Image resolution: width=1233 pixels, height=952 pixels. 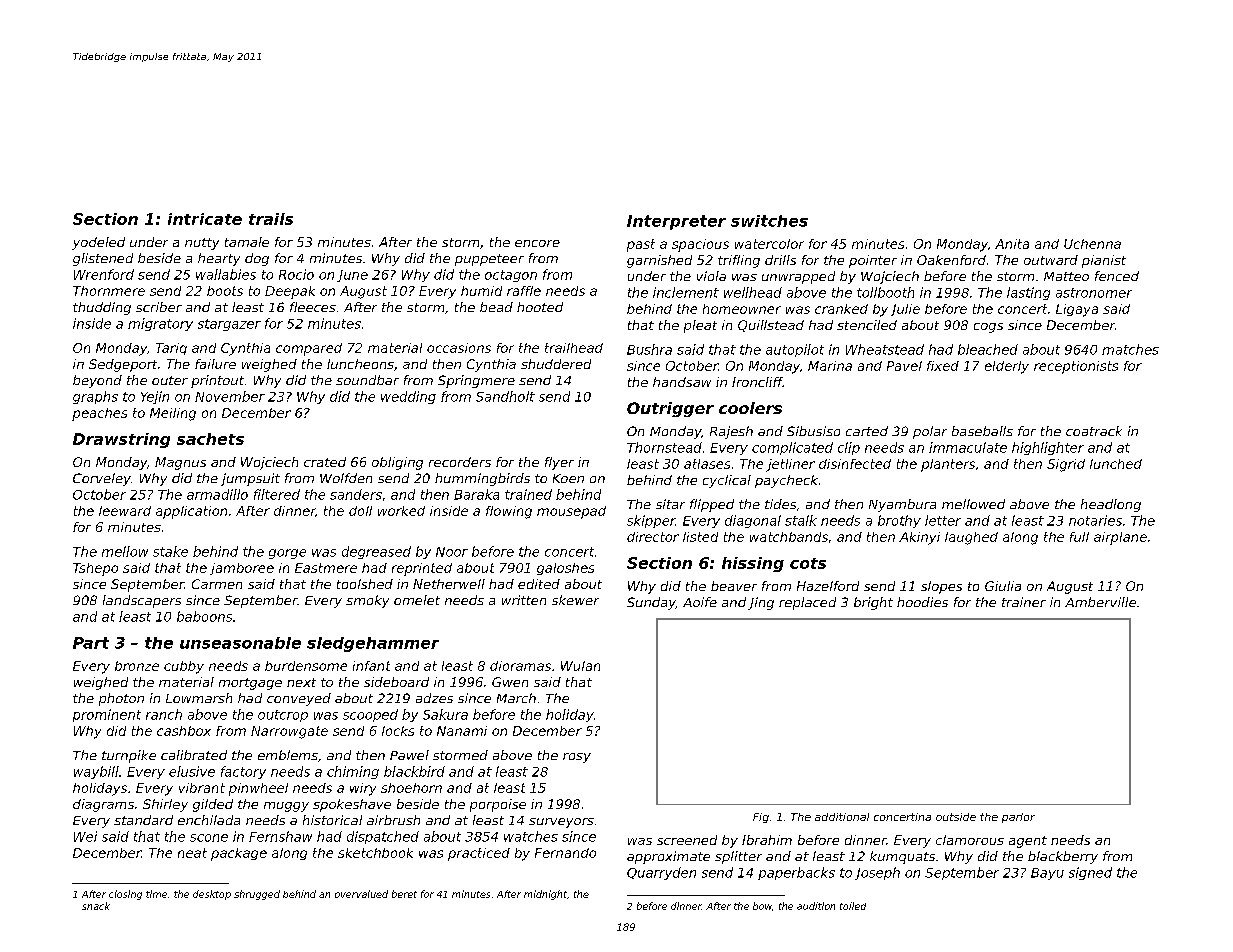 What do you see at coordinates (545, 895) in the document?
I see `midnight` at bounding box center [545, 895].
